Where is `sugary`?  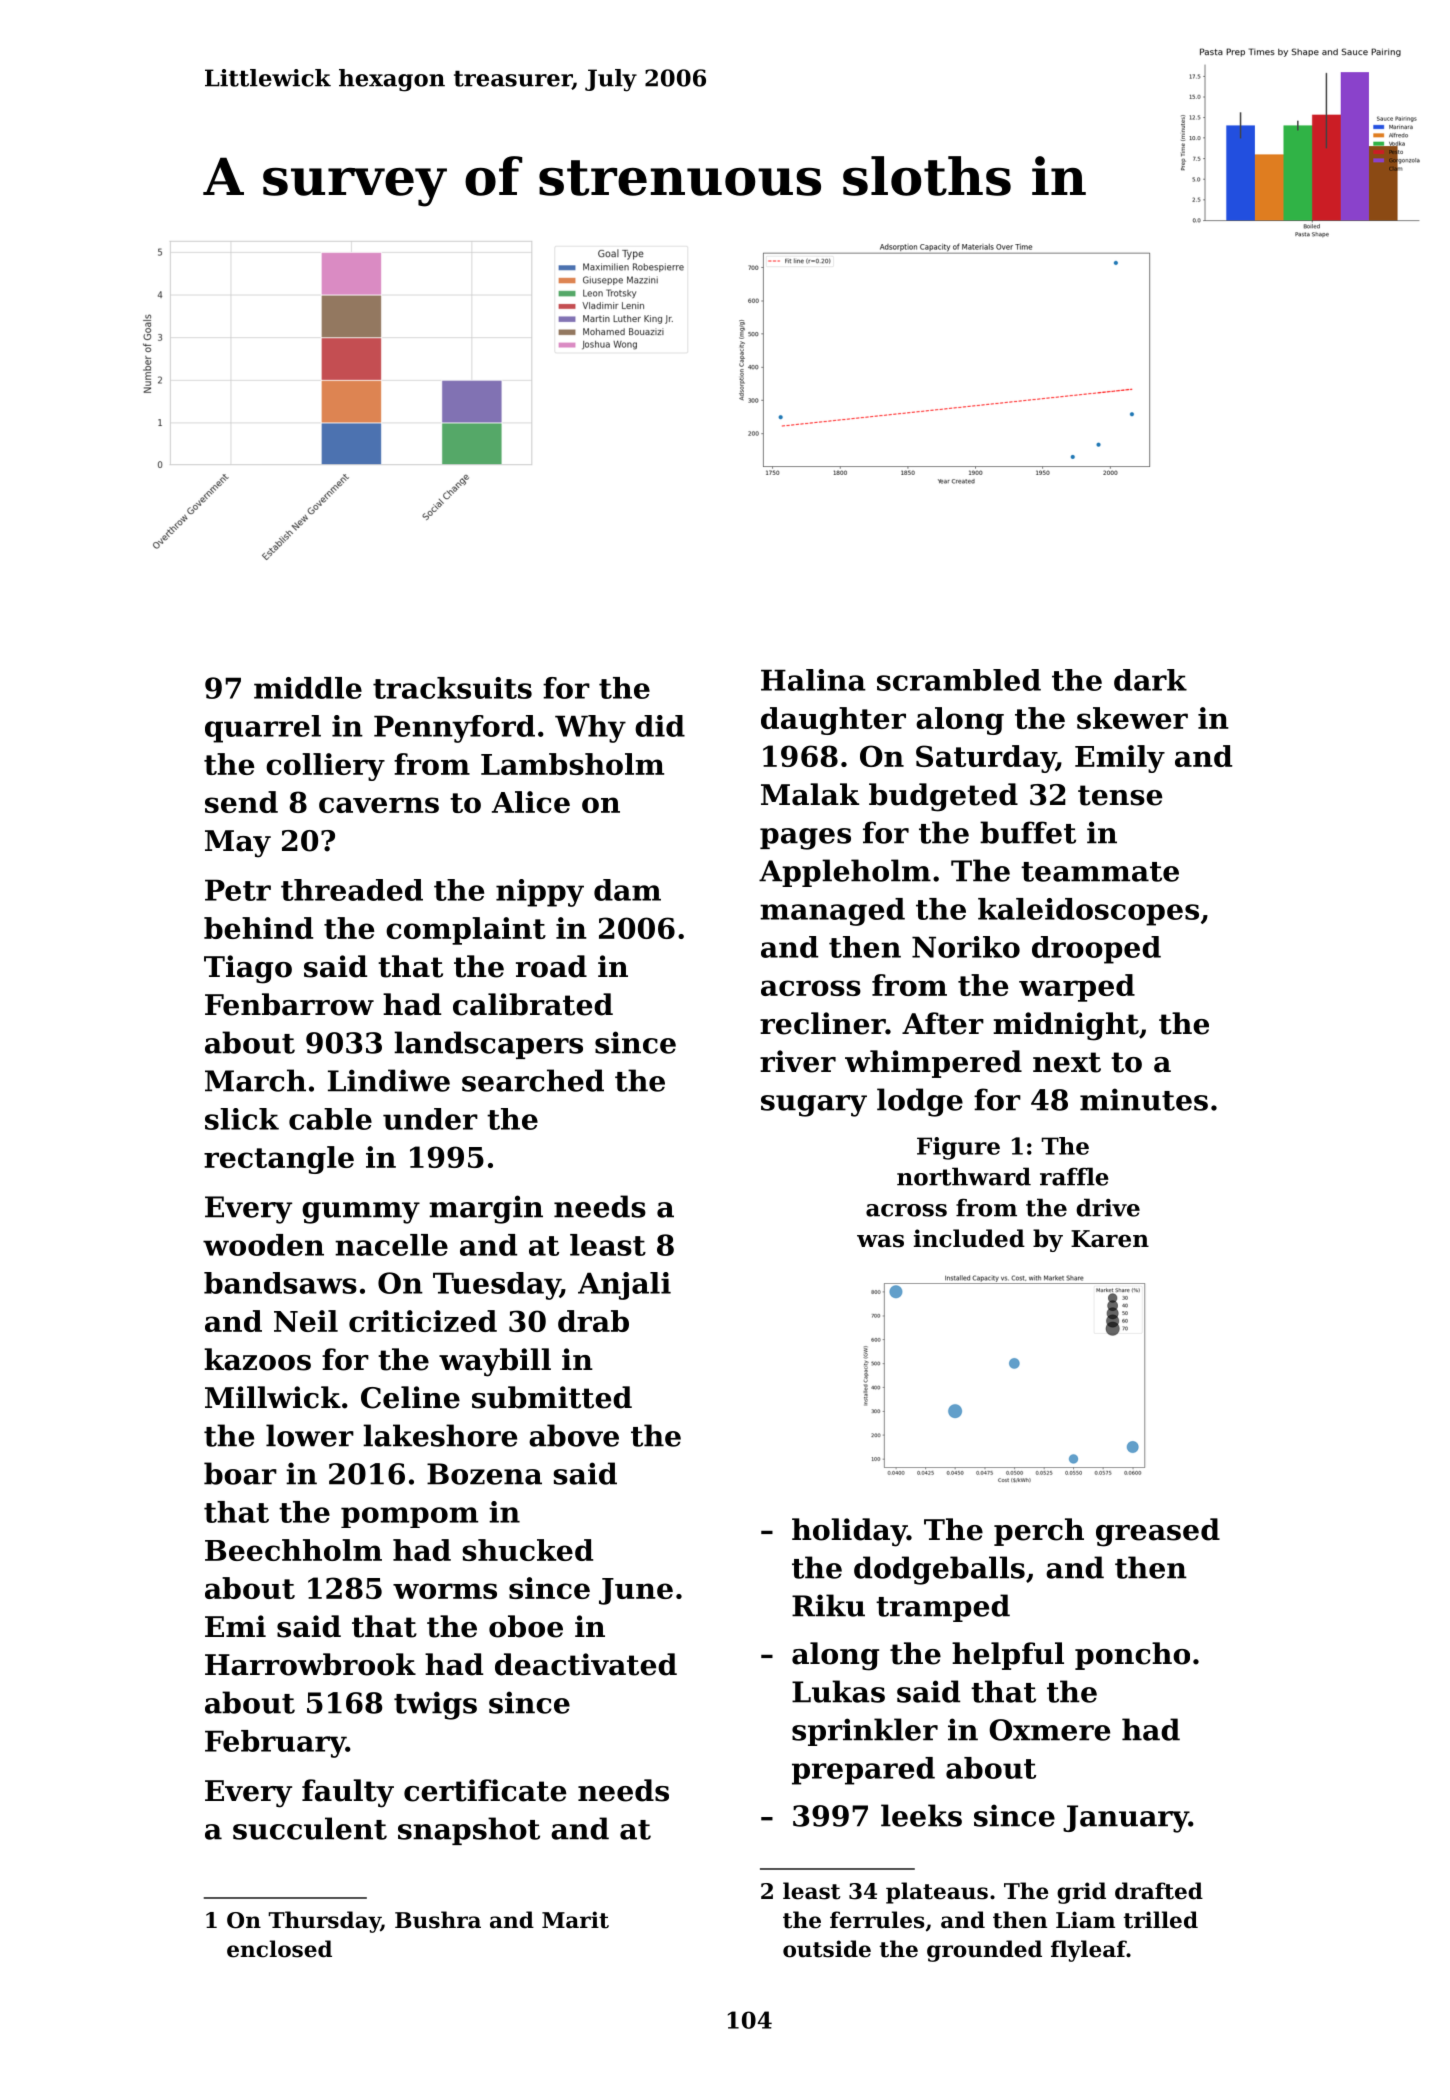 sugary is located at coordinates (814, 1106).
